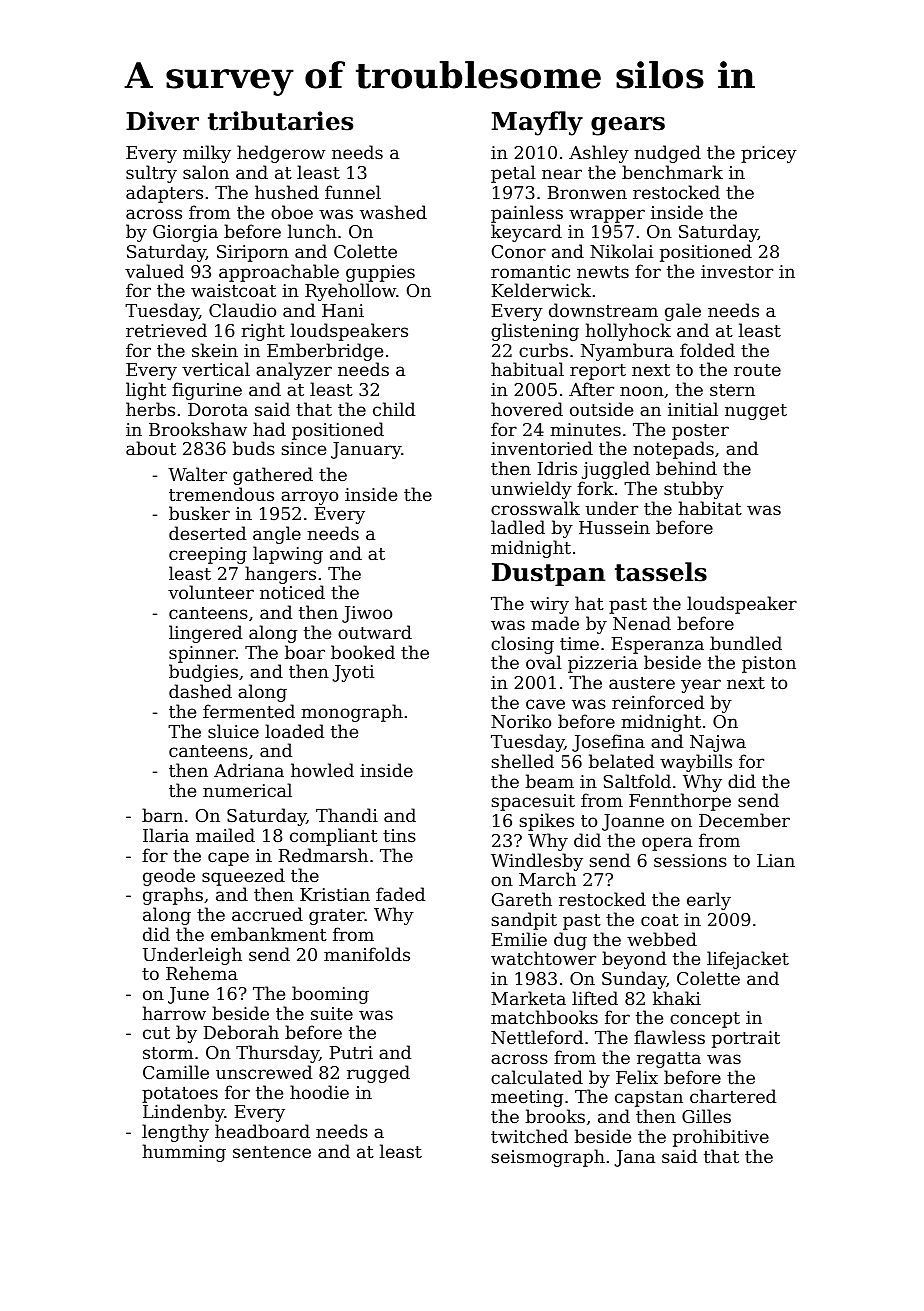  Describe the element at coordinates (272, 1152) in the page. I see `sentence` at that location.
